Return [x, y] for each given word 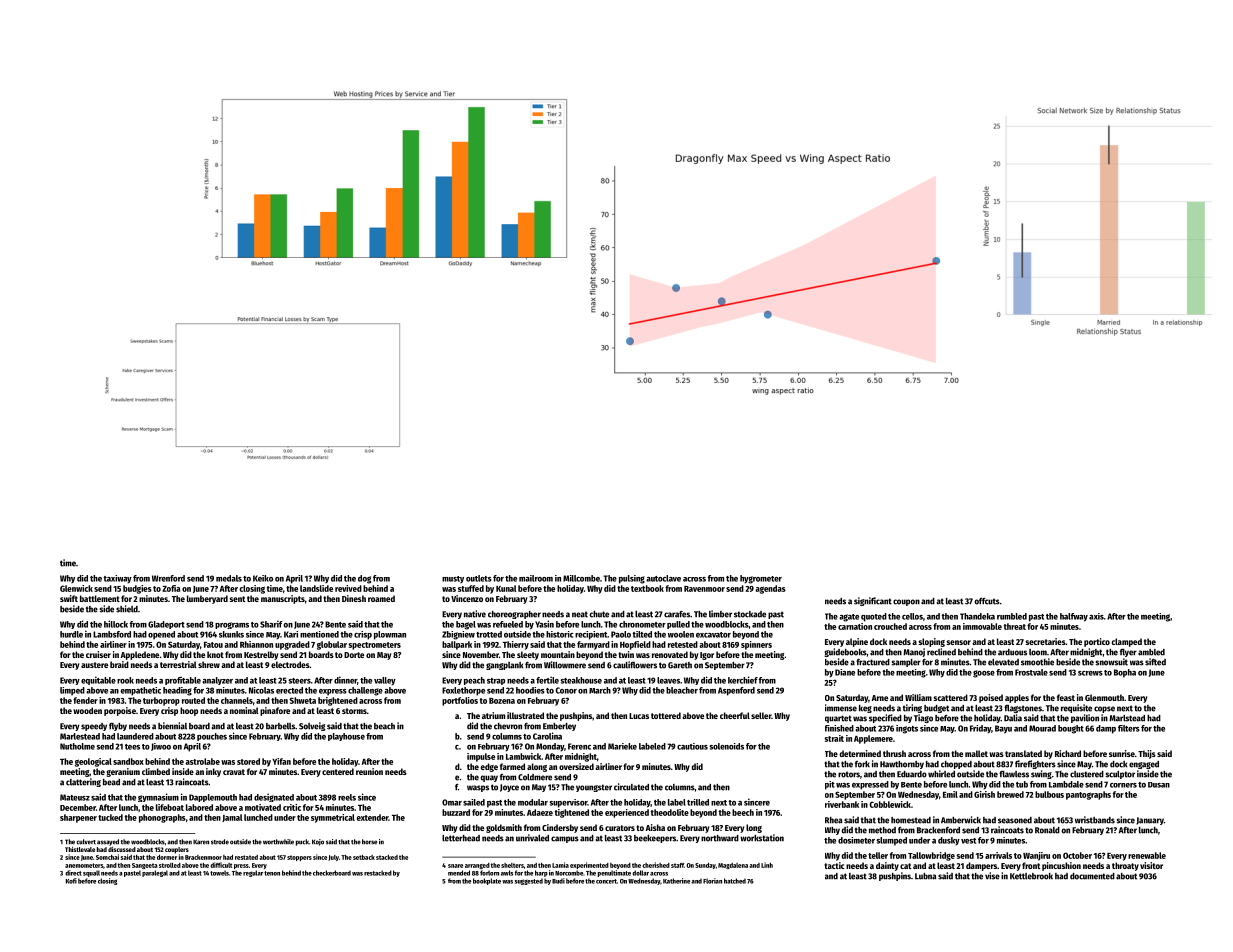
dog [364, 579]
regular [253, 873]
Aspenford [736, 691]
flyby [118, 727]
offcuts [987, 601]
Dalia [1013, 718]
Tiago [923, 718]
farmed [512, 766]
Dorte [354, 655]
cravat [234, 772]
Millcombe [581, 578]
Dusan [1159, 785]
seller [761, 715]
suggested [529, 881]
